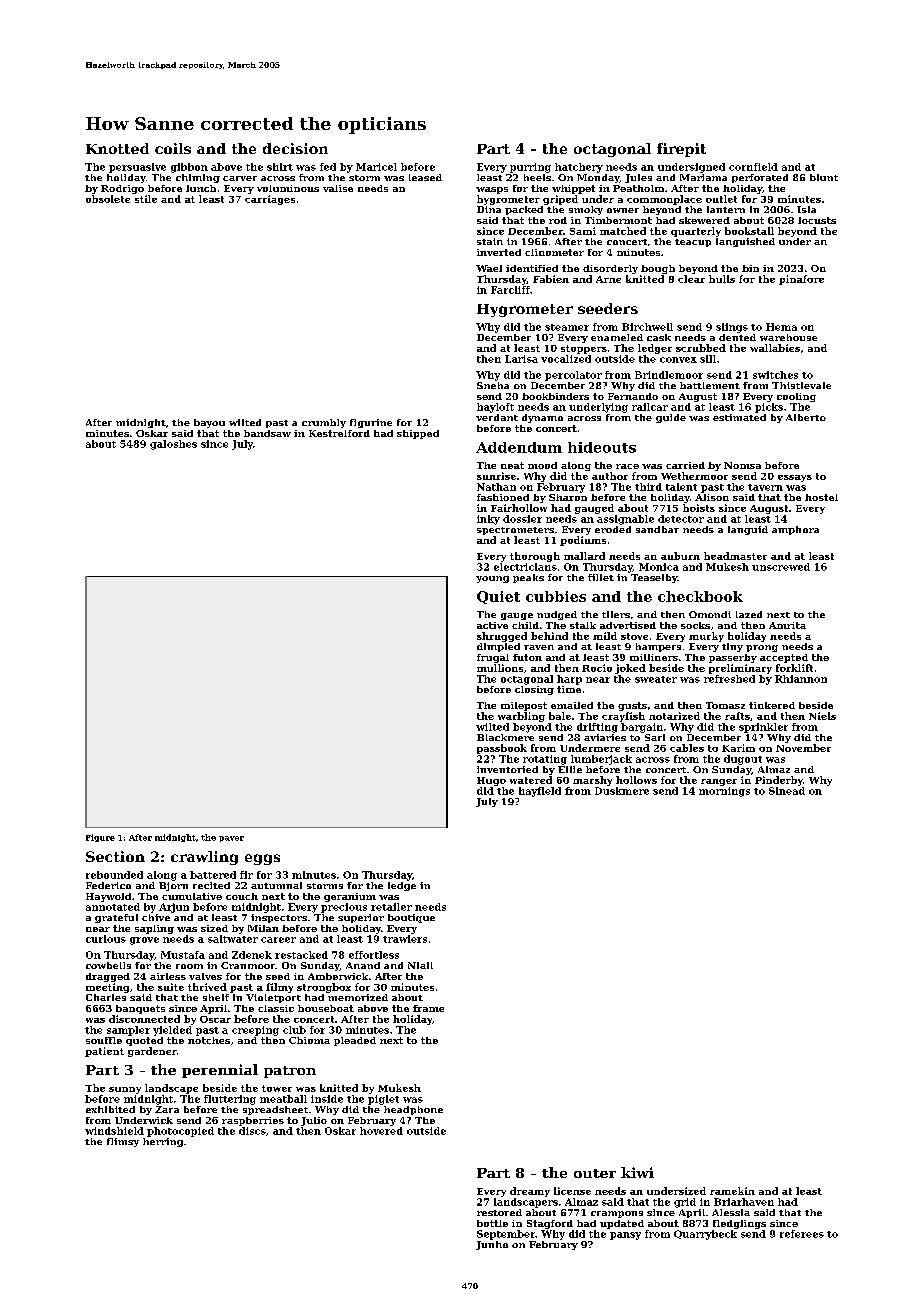 The height and width of the screenshot is (1308, 924). What do you see at coordinates (173, 445) in the screenshot?
I see `galoshes` at bounding box center [173, 445].
